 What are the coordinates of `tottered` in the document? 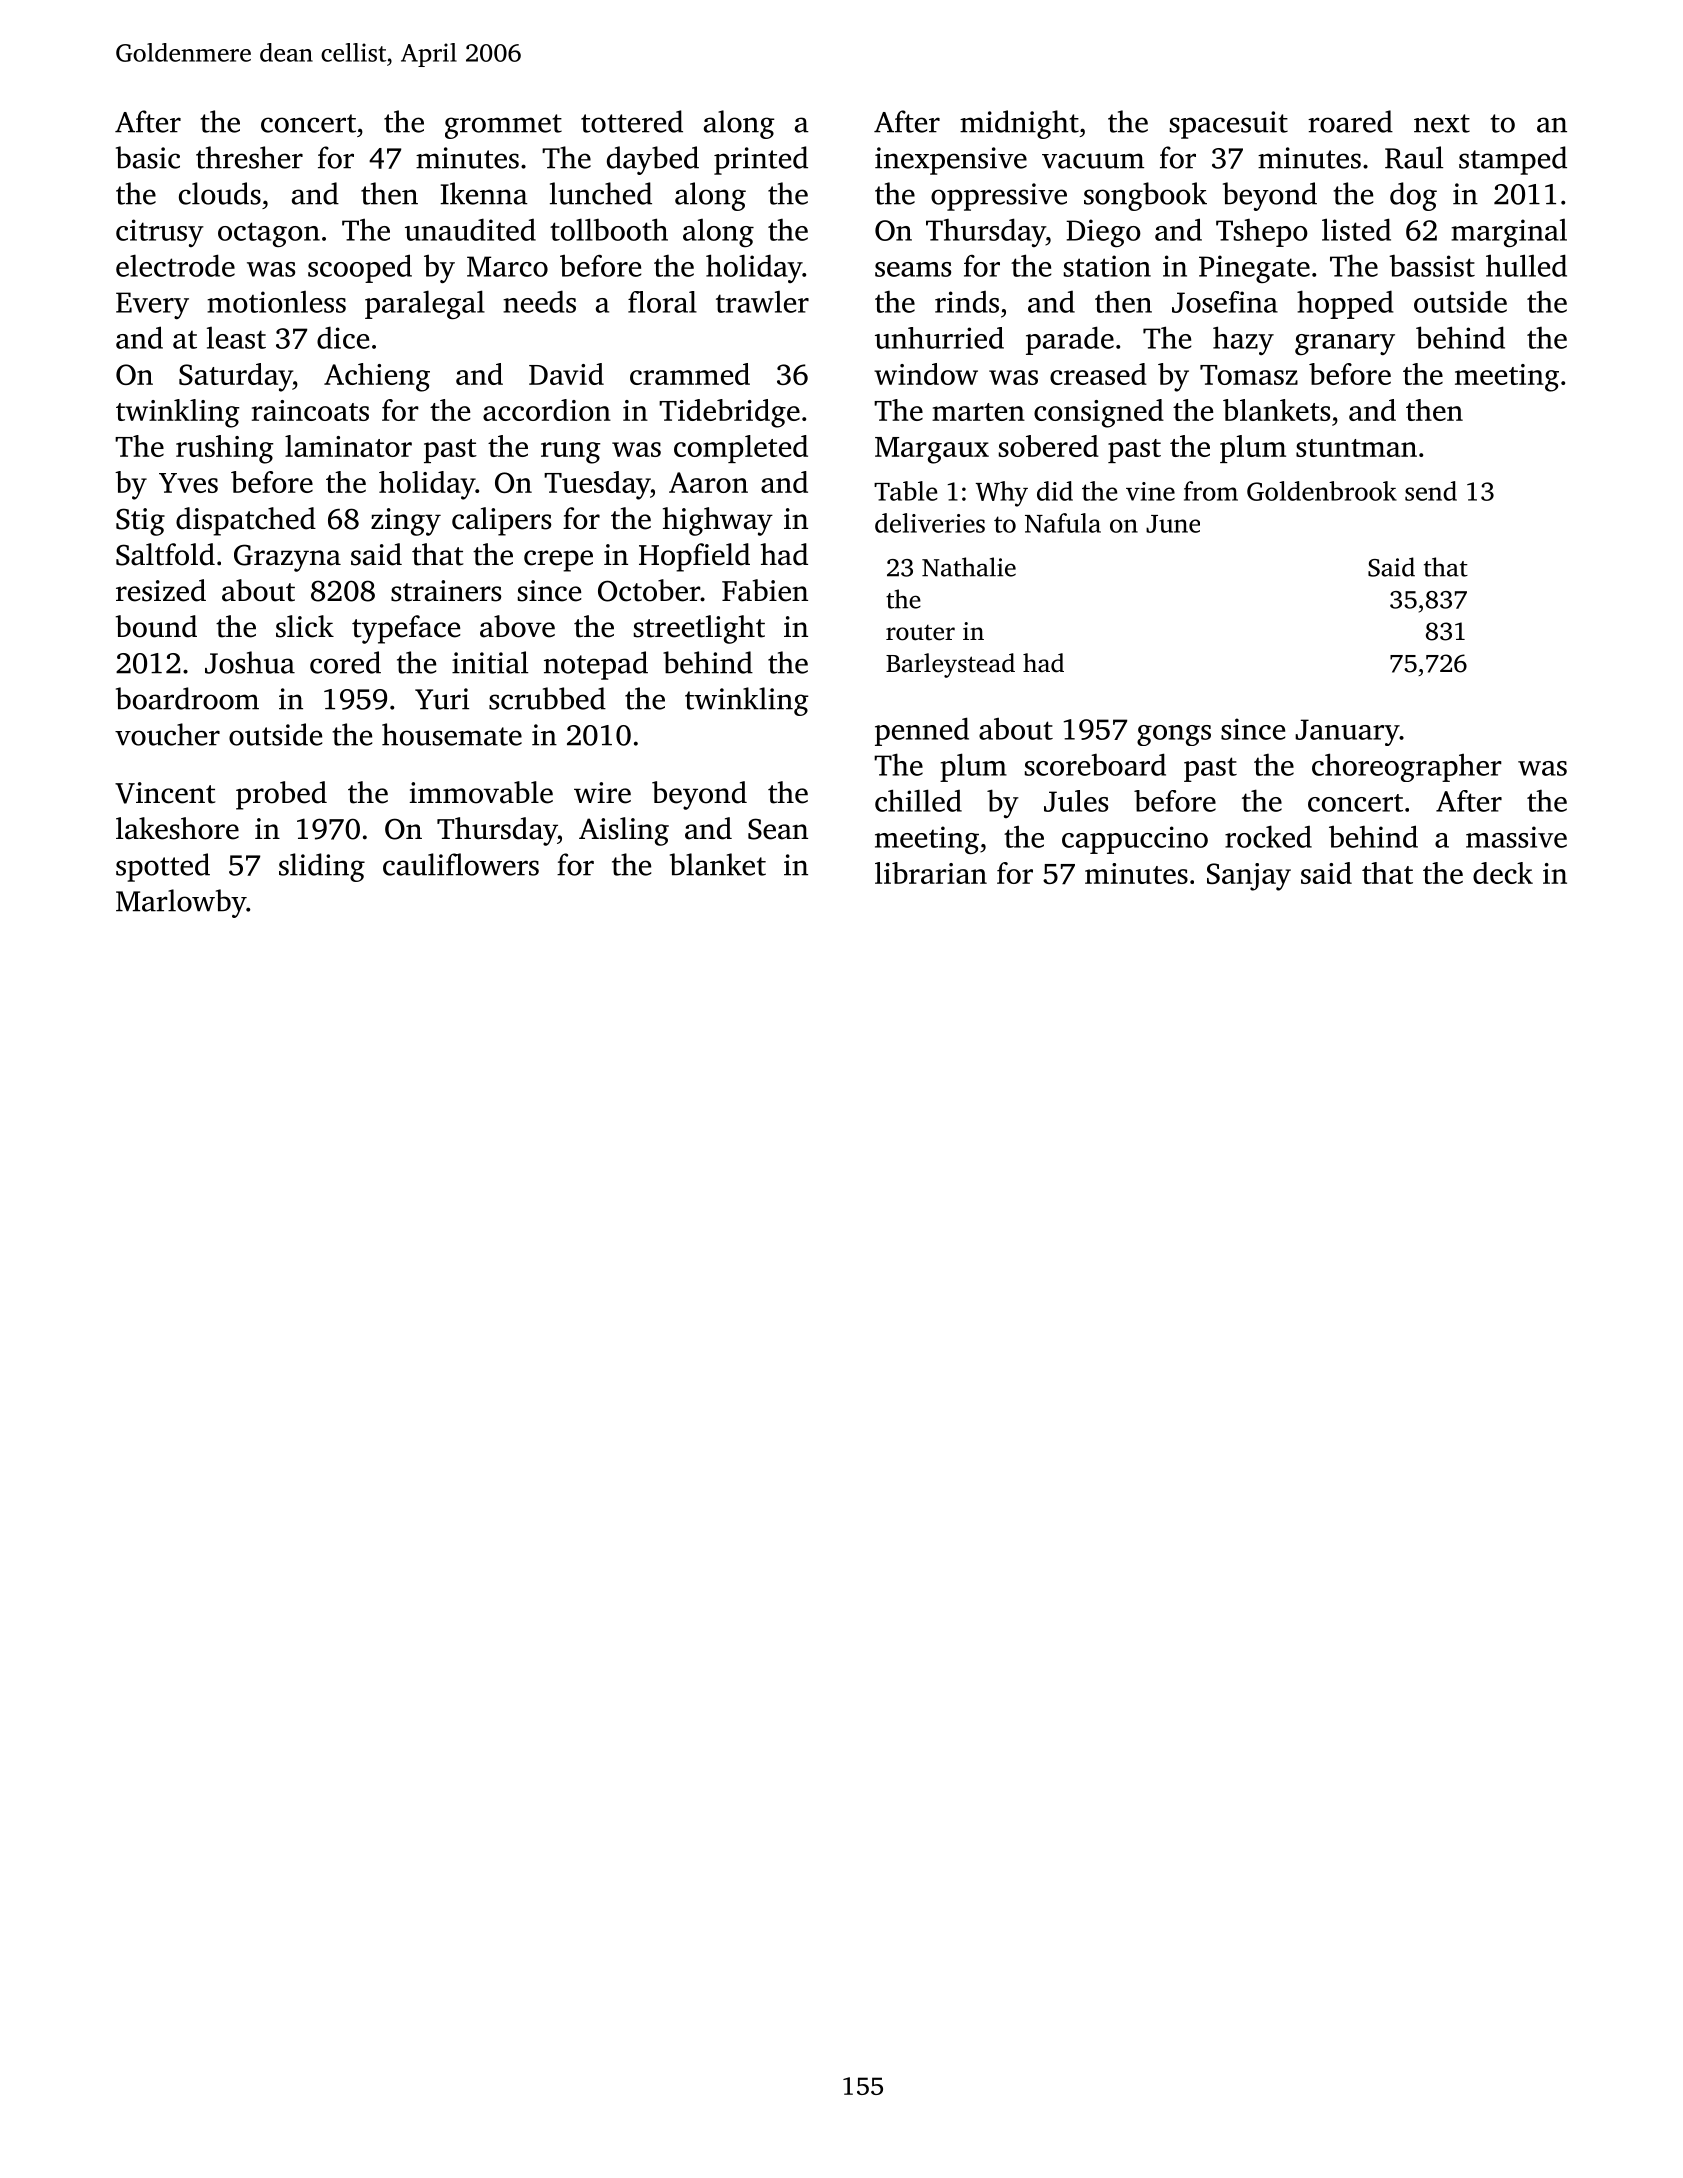 It's located at (632, 121).
